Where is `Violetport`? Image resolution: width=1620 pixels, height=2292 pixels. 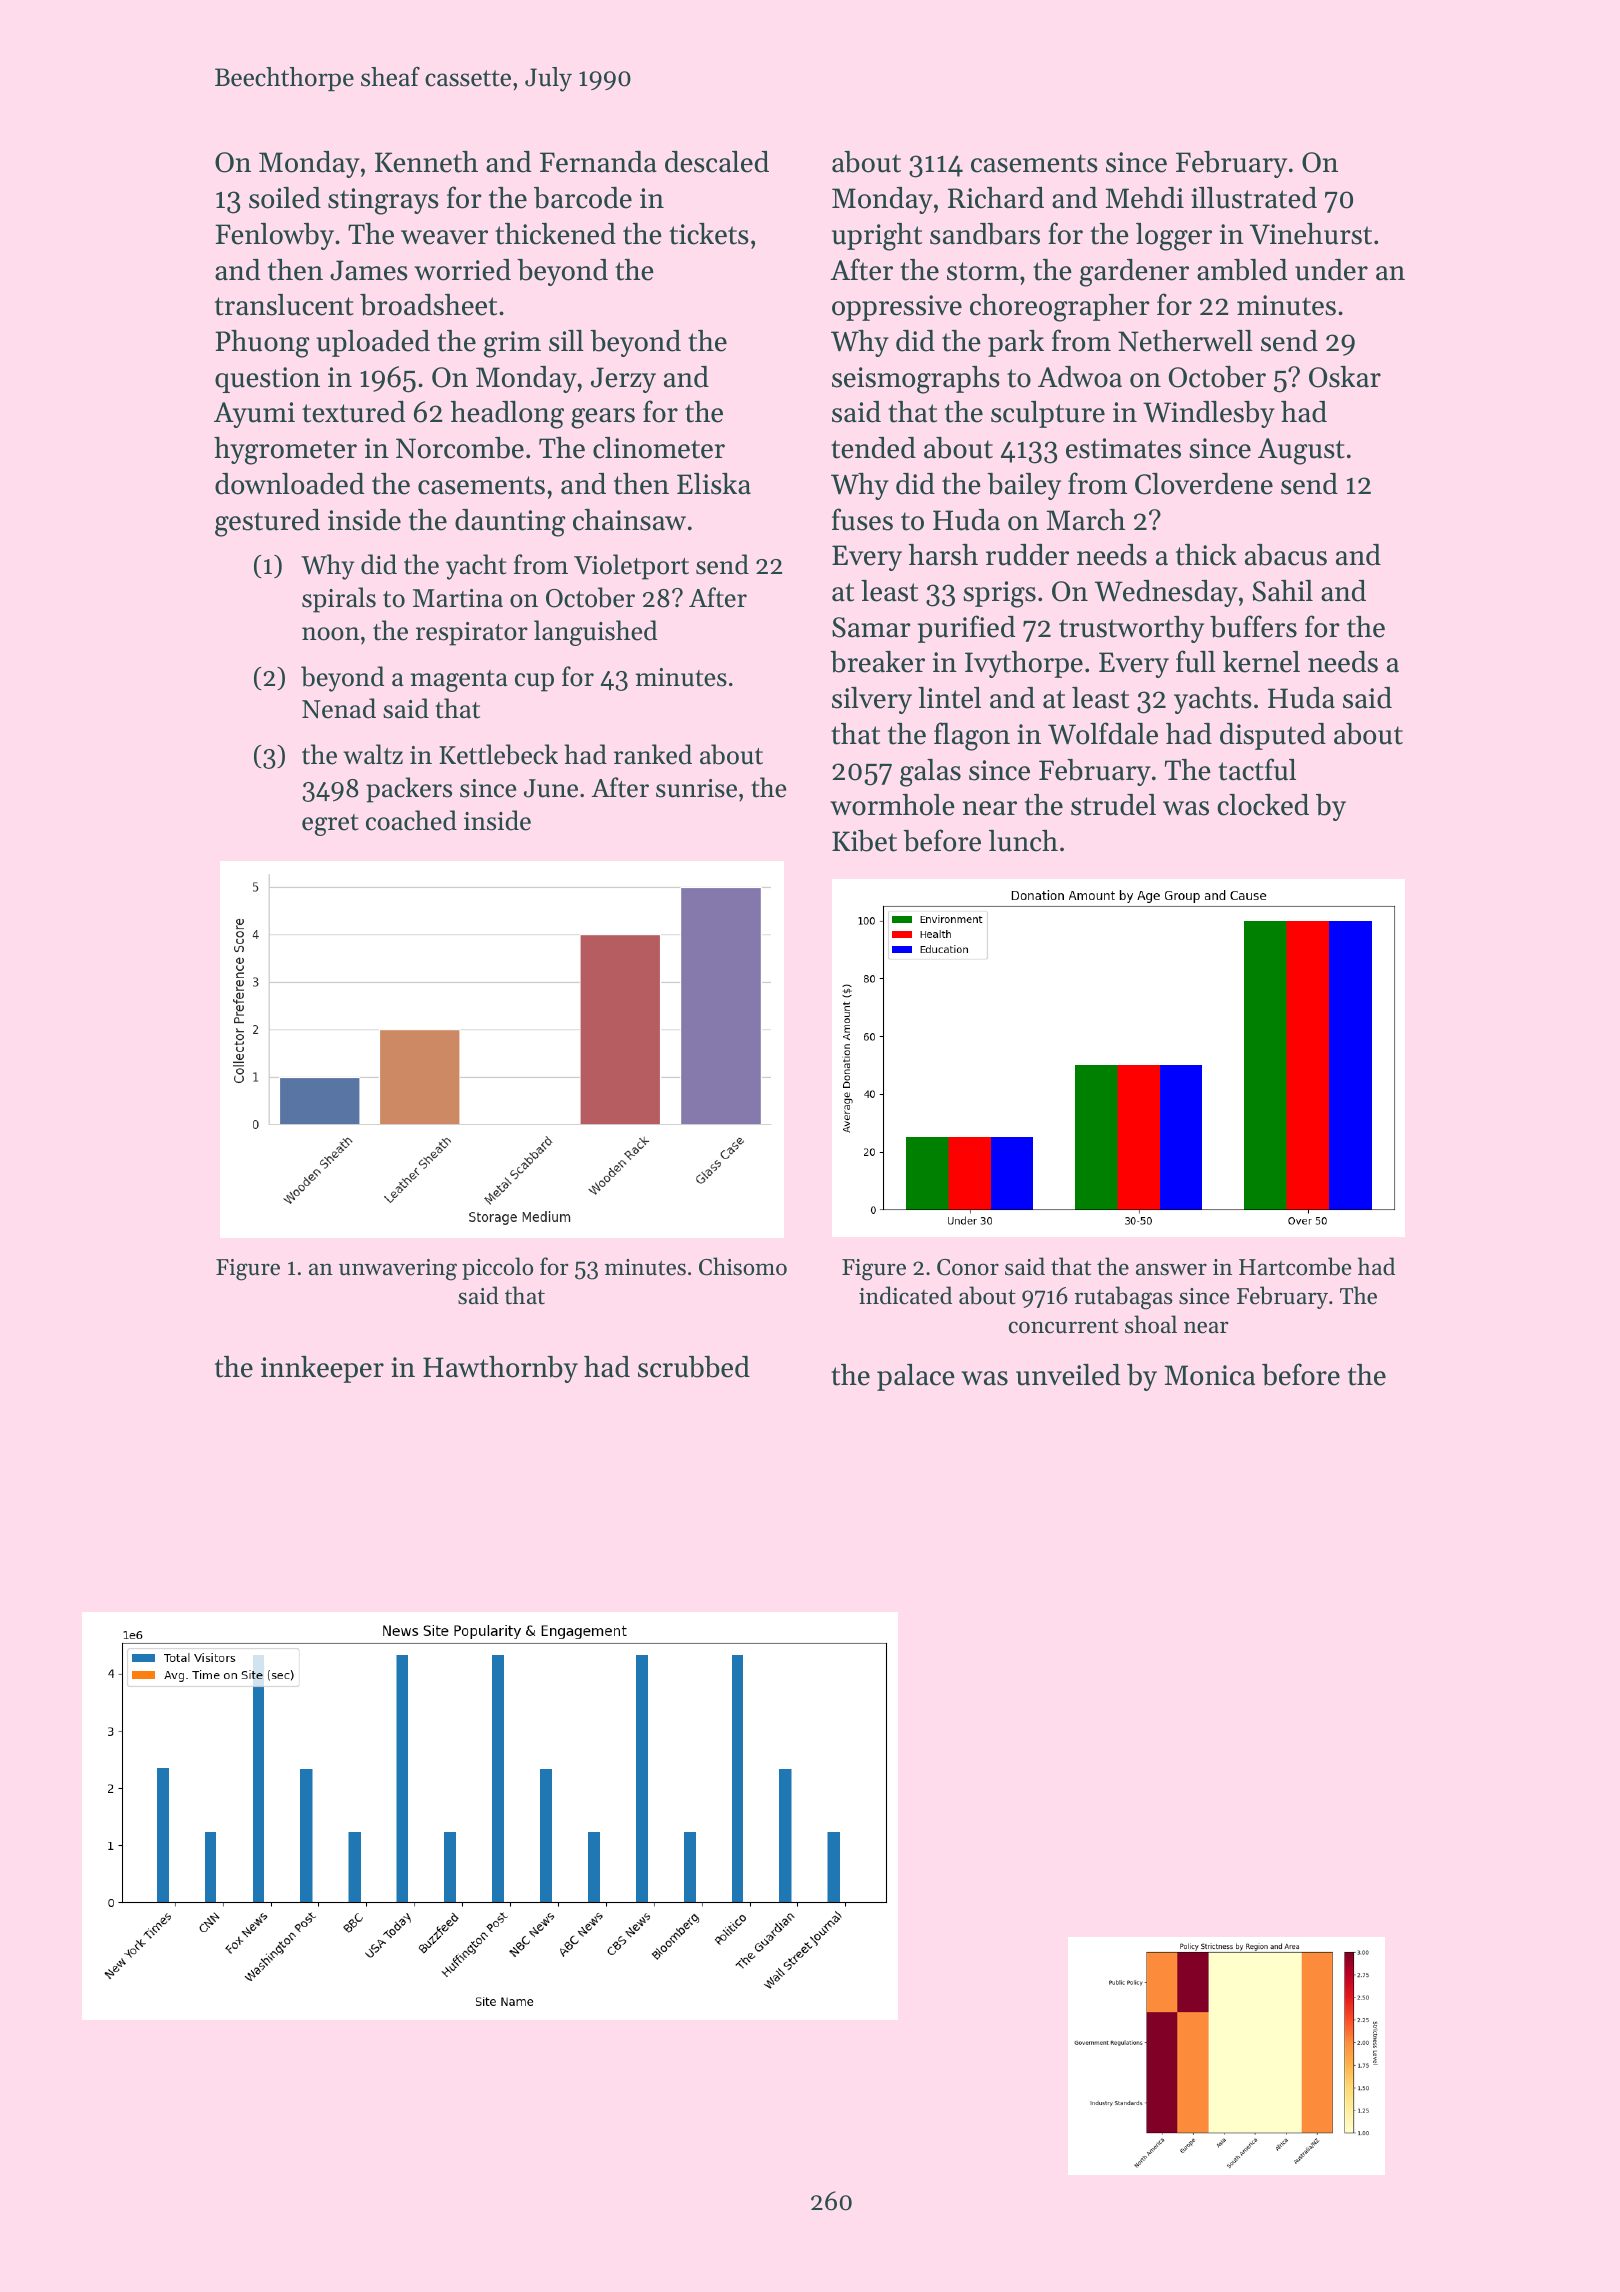 Violetport is located at coordinates (631, 567).
